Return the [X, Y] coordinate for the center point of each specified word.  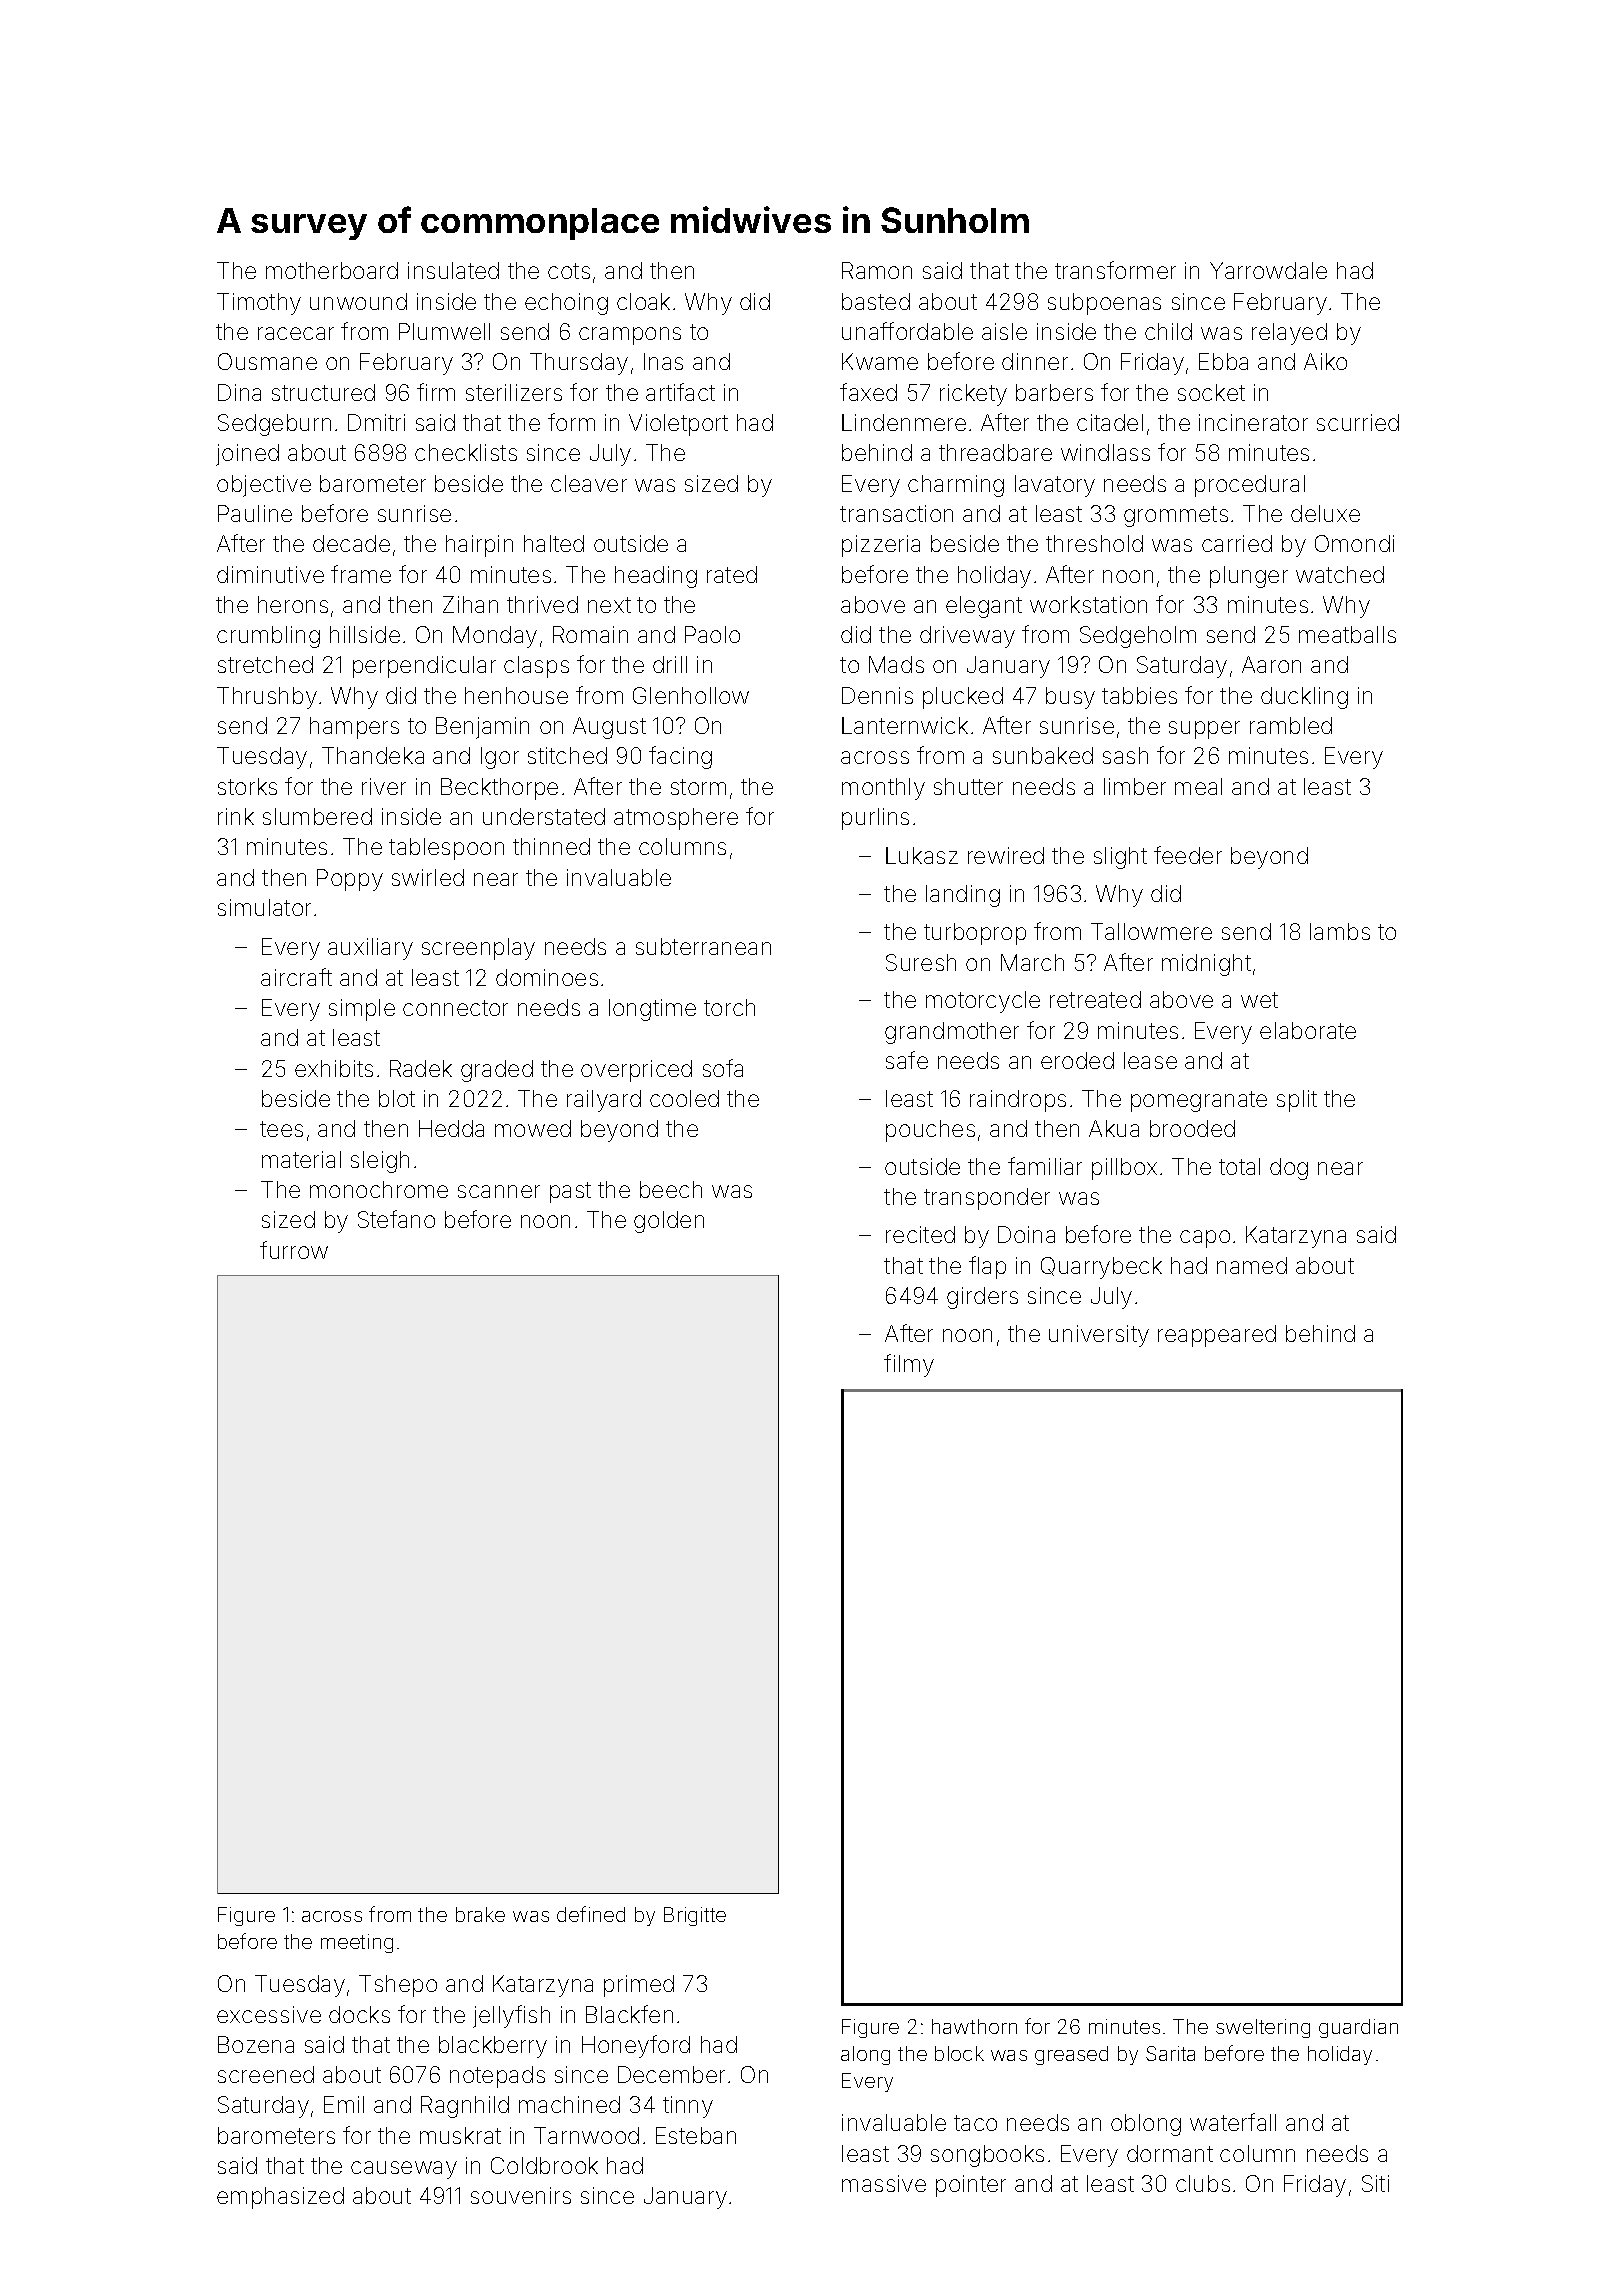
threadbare [995, 452]
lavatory [1055, 486]
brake [480, 1914]
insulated [453, 270]
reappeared [1217, 1336]
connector [455, 1008]
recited [920, 1234]
